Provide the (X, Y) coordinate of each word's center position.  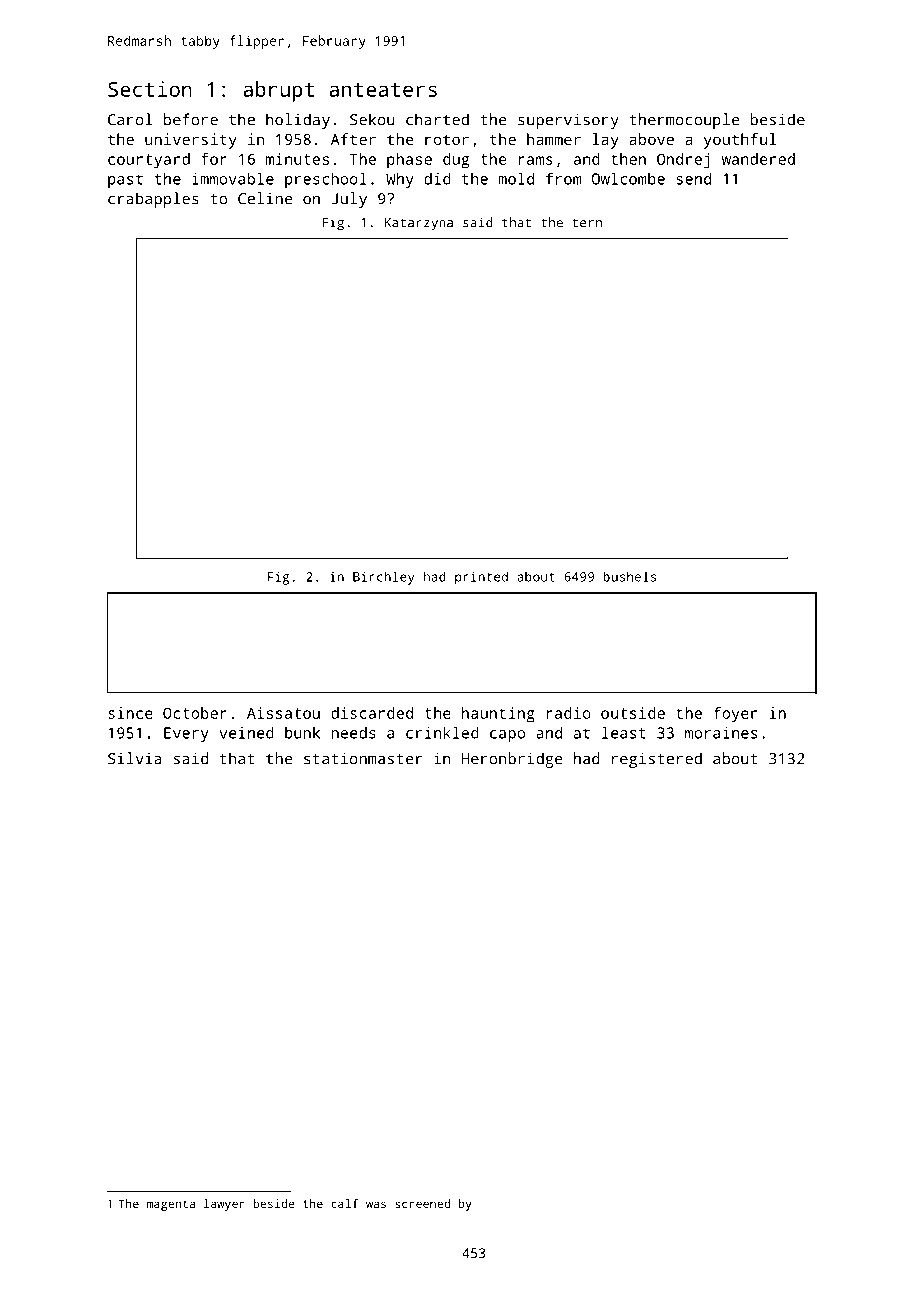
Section (150, 89)
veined (246, 732)
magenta (171, 1205)
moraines (721, 733)
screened (422, 1203)
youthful (740, 141)
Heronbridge (512, 760)
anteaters (383, 90)
